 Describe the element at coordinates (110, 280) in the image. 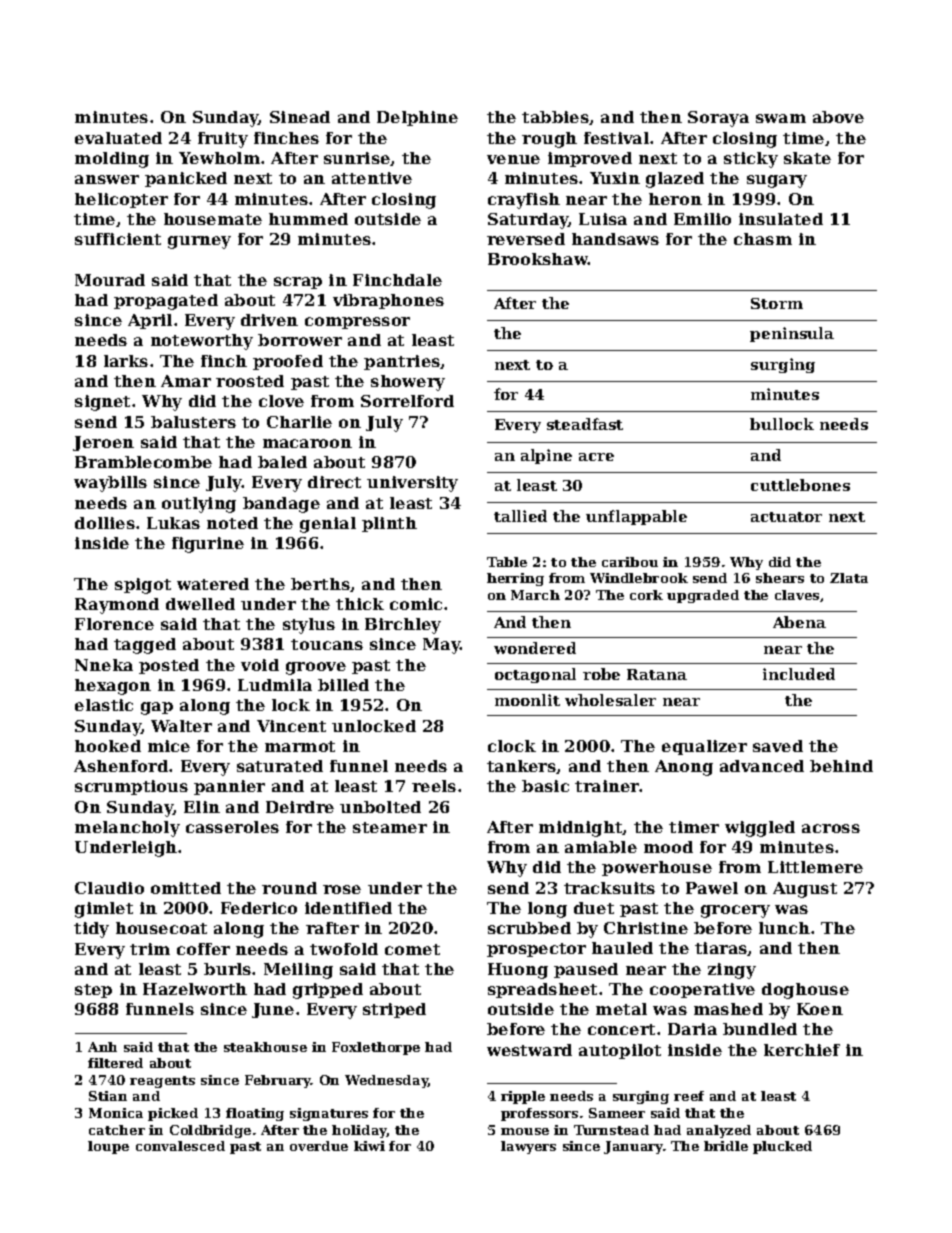

I see `Mourad` at that location.
